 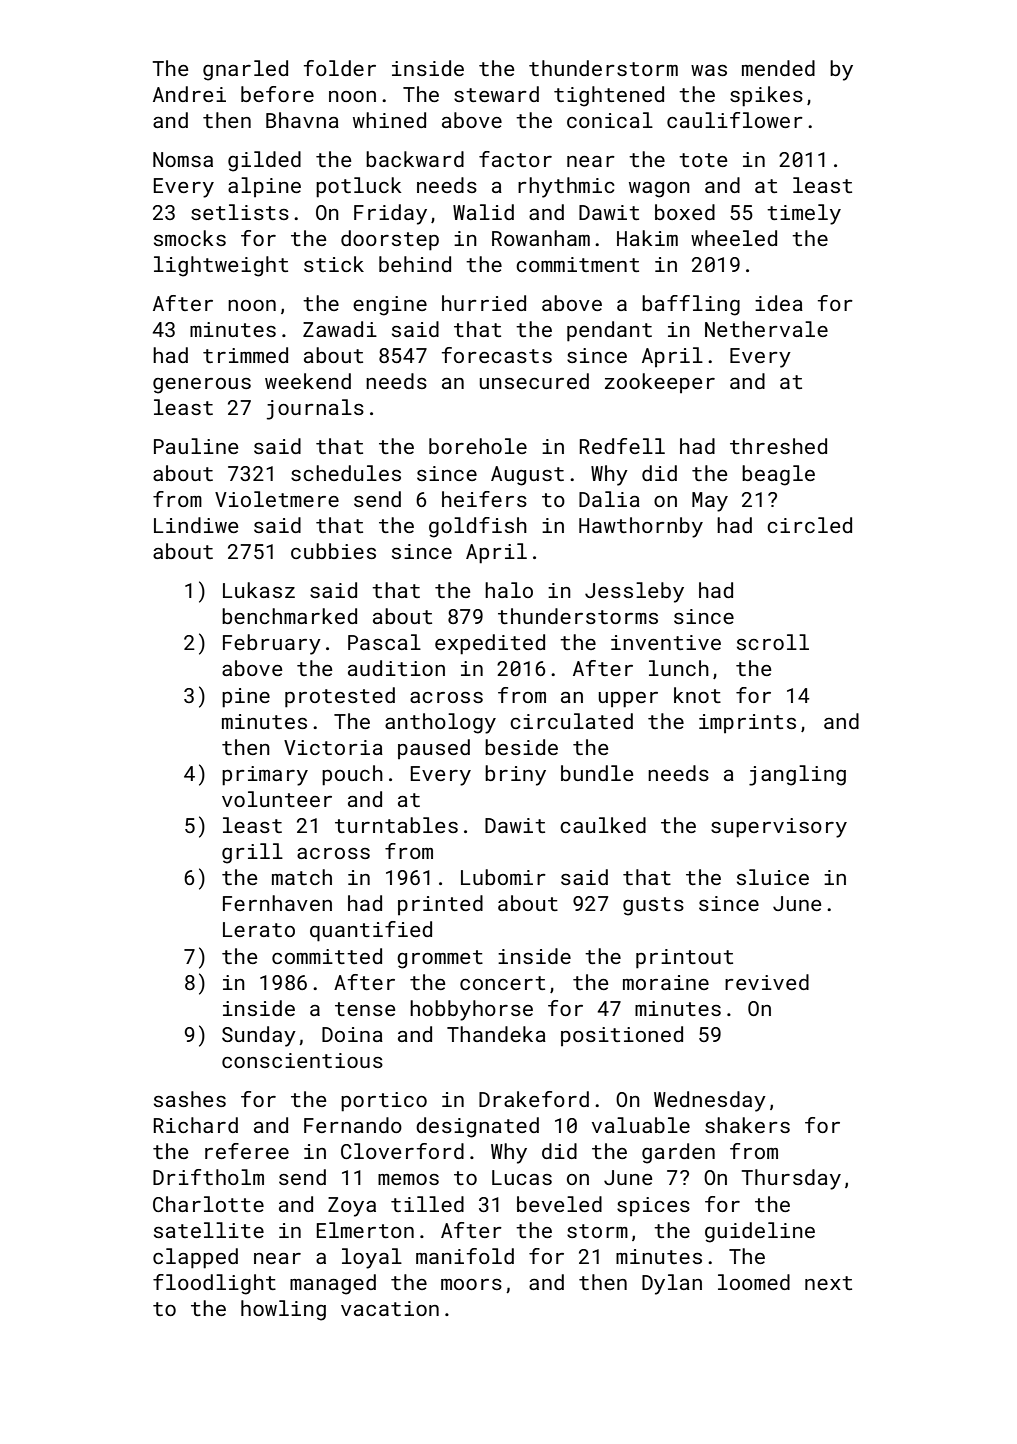 What do you see at coordinates (396, 825) in the screenshot?
I see `turntables` at bounding box center [396, 825].
